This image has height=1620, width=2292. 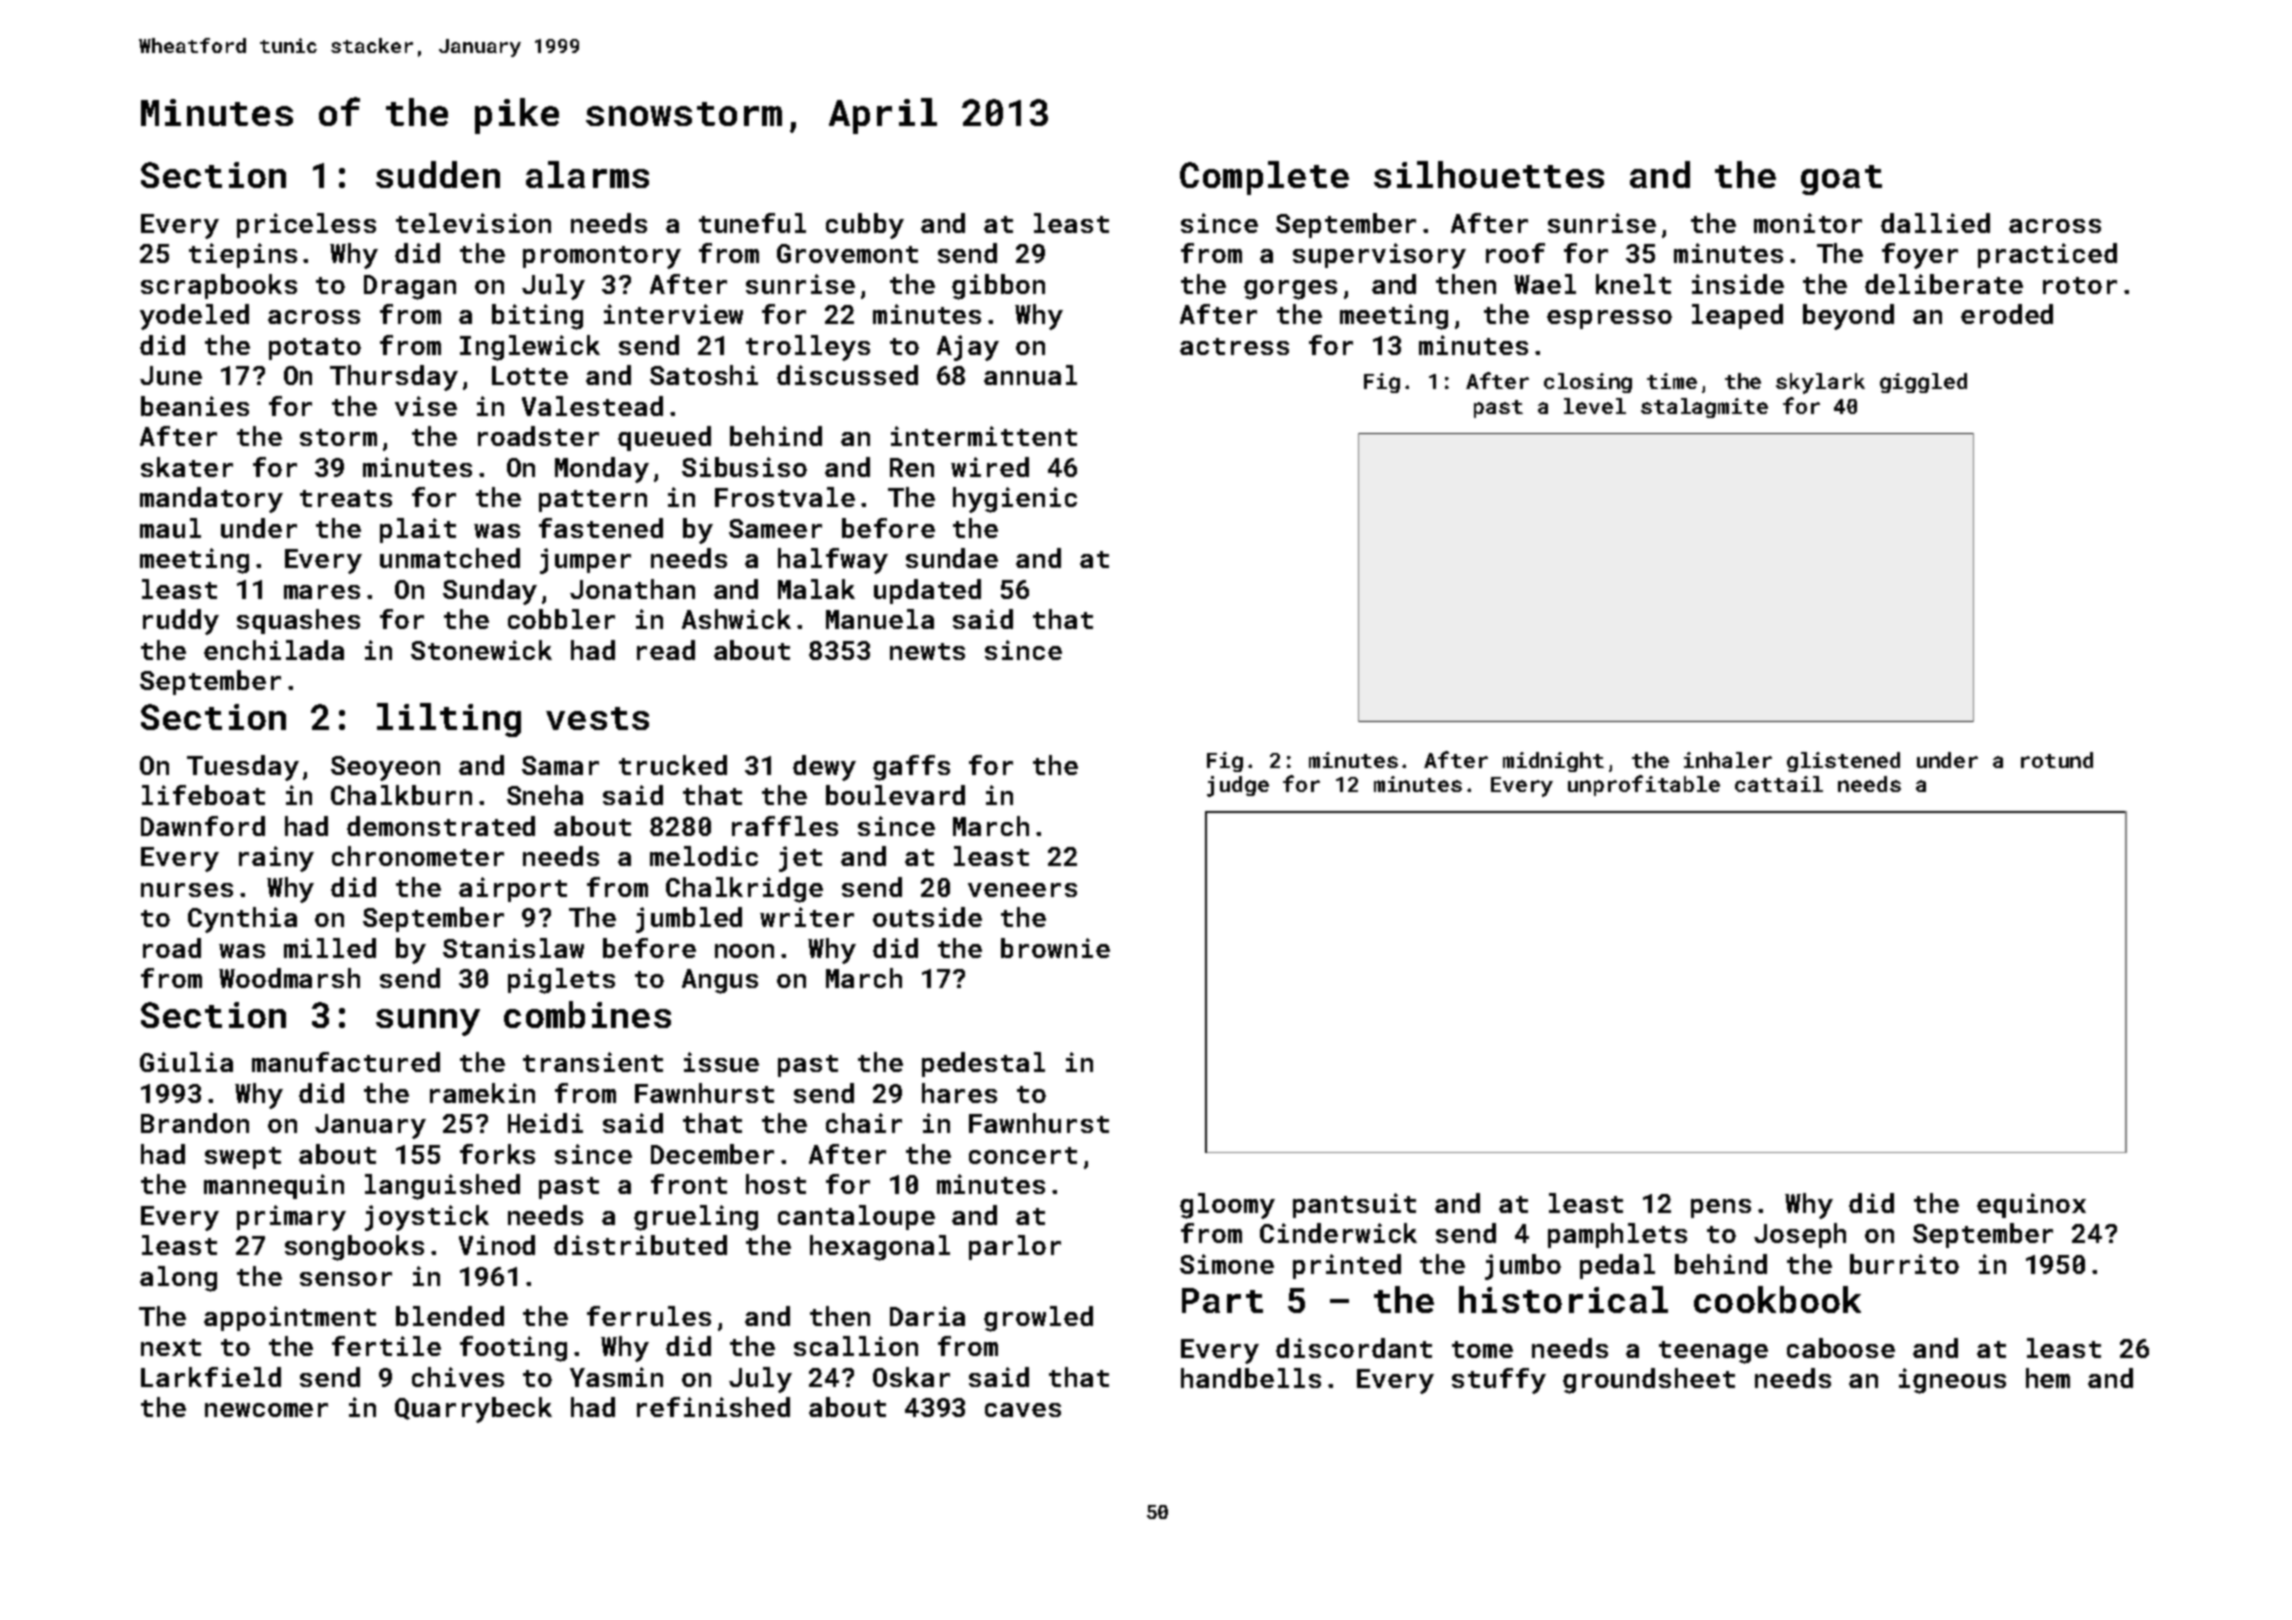 I want to click on gibbon, so click(x=998, y=287).
